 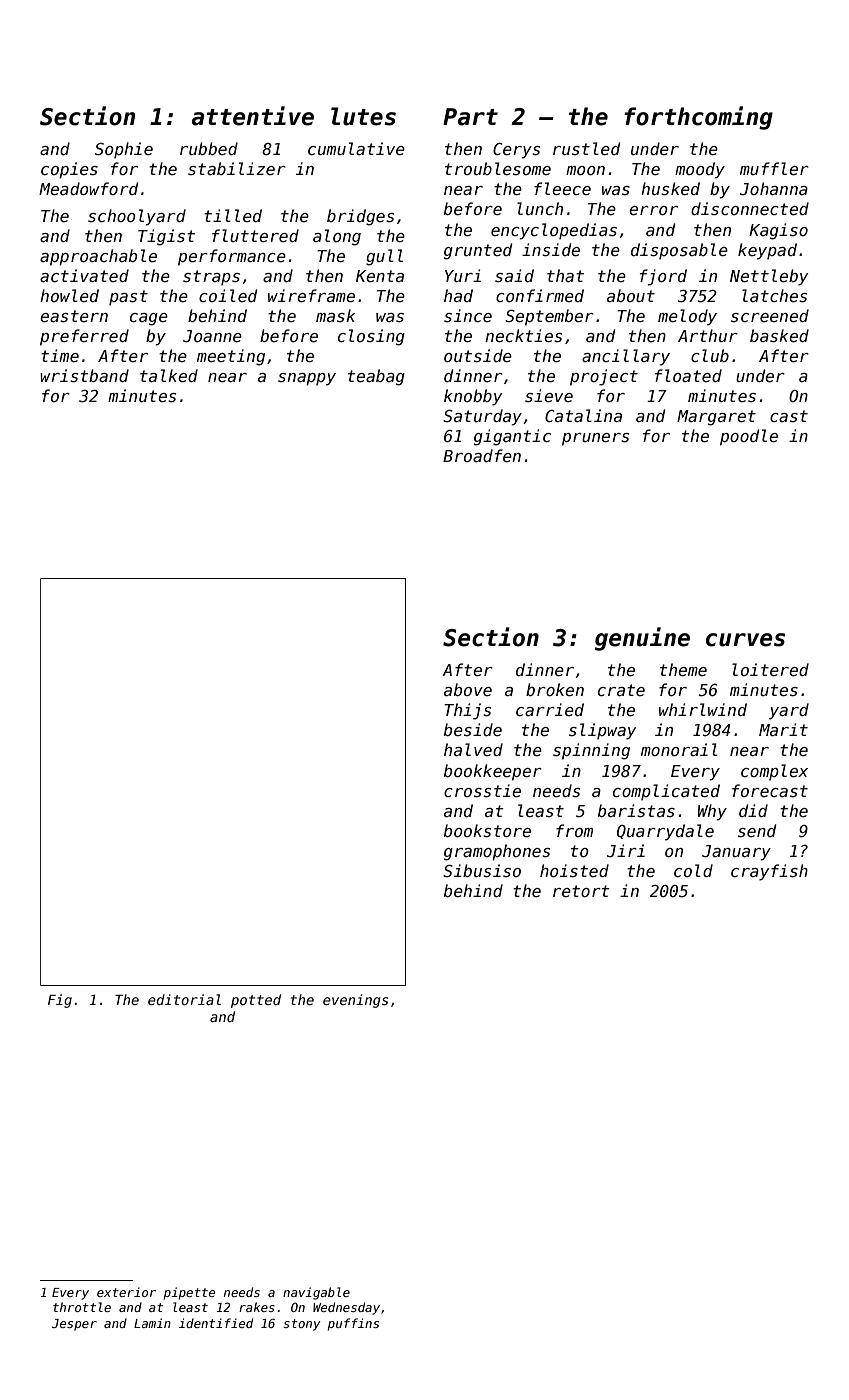 I want to click on editorial, so click(x=184, y=999).
